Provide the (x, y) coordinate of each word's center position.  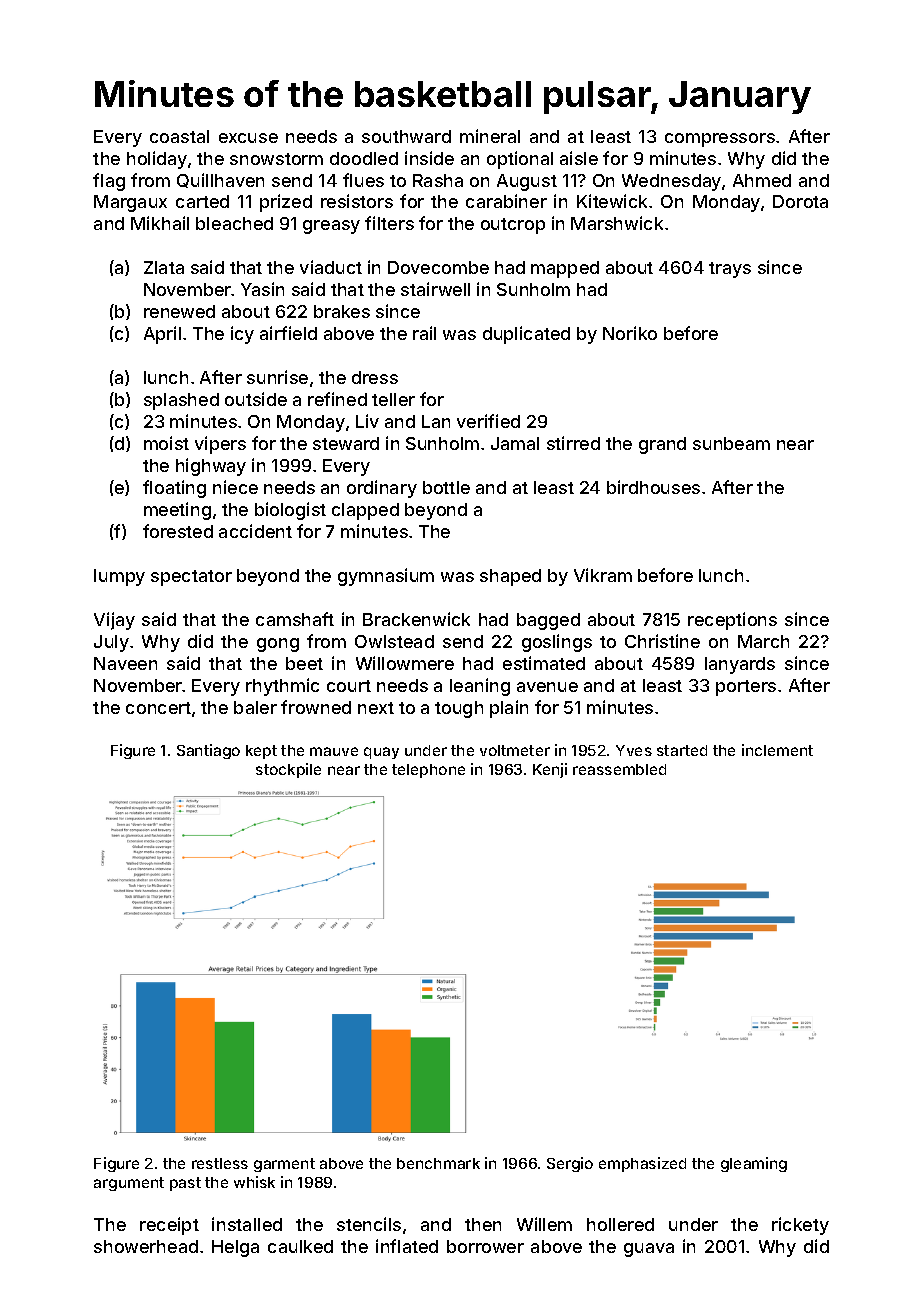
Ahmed (762, 180)
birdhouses (653, 487)
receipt (169, 1226)
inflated (407, 1246)
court (349, 686)
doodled (364, 158)
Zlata (164, 267)
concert (158, 708)
